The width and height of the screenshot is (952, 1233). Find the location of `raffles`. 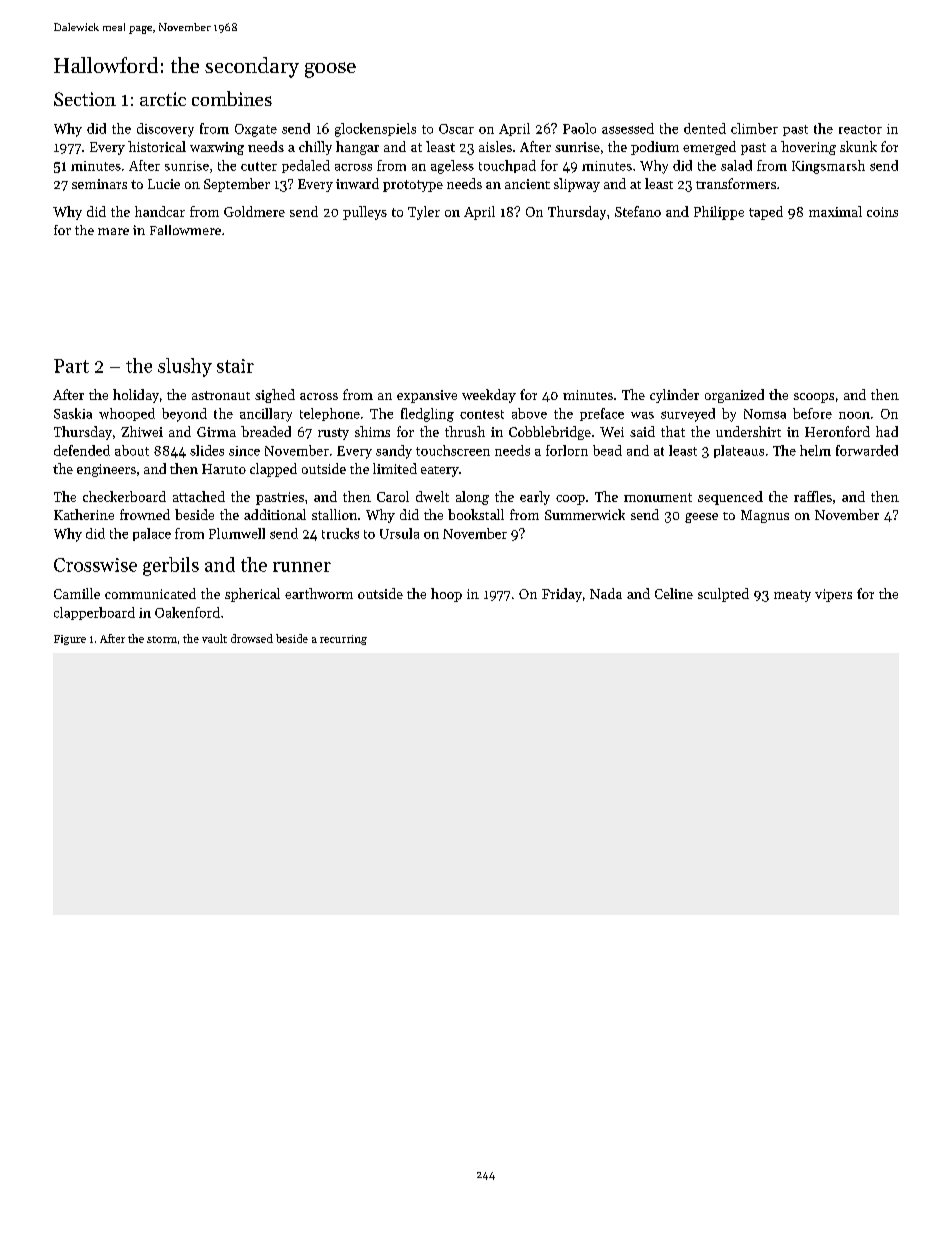

raffles is located at coordinates (813, 496).
